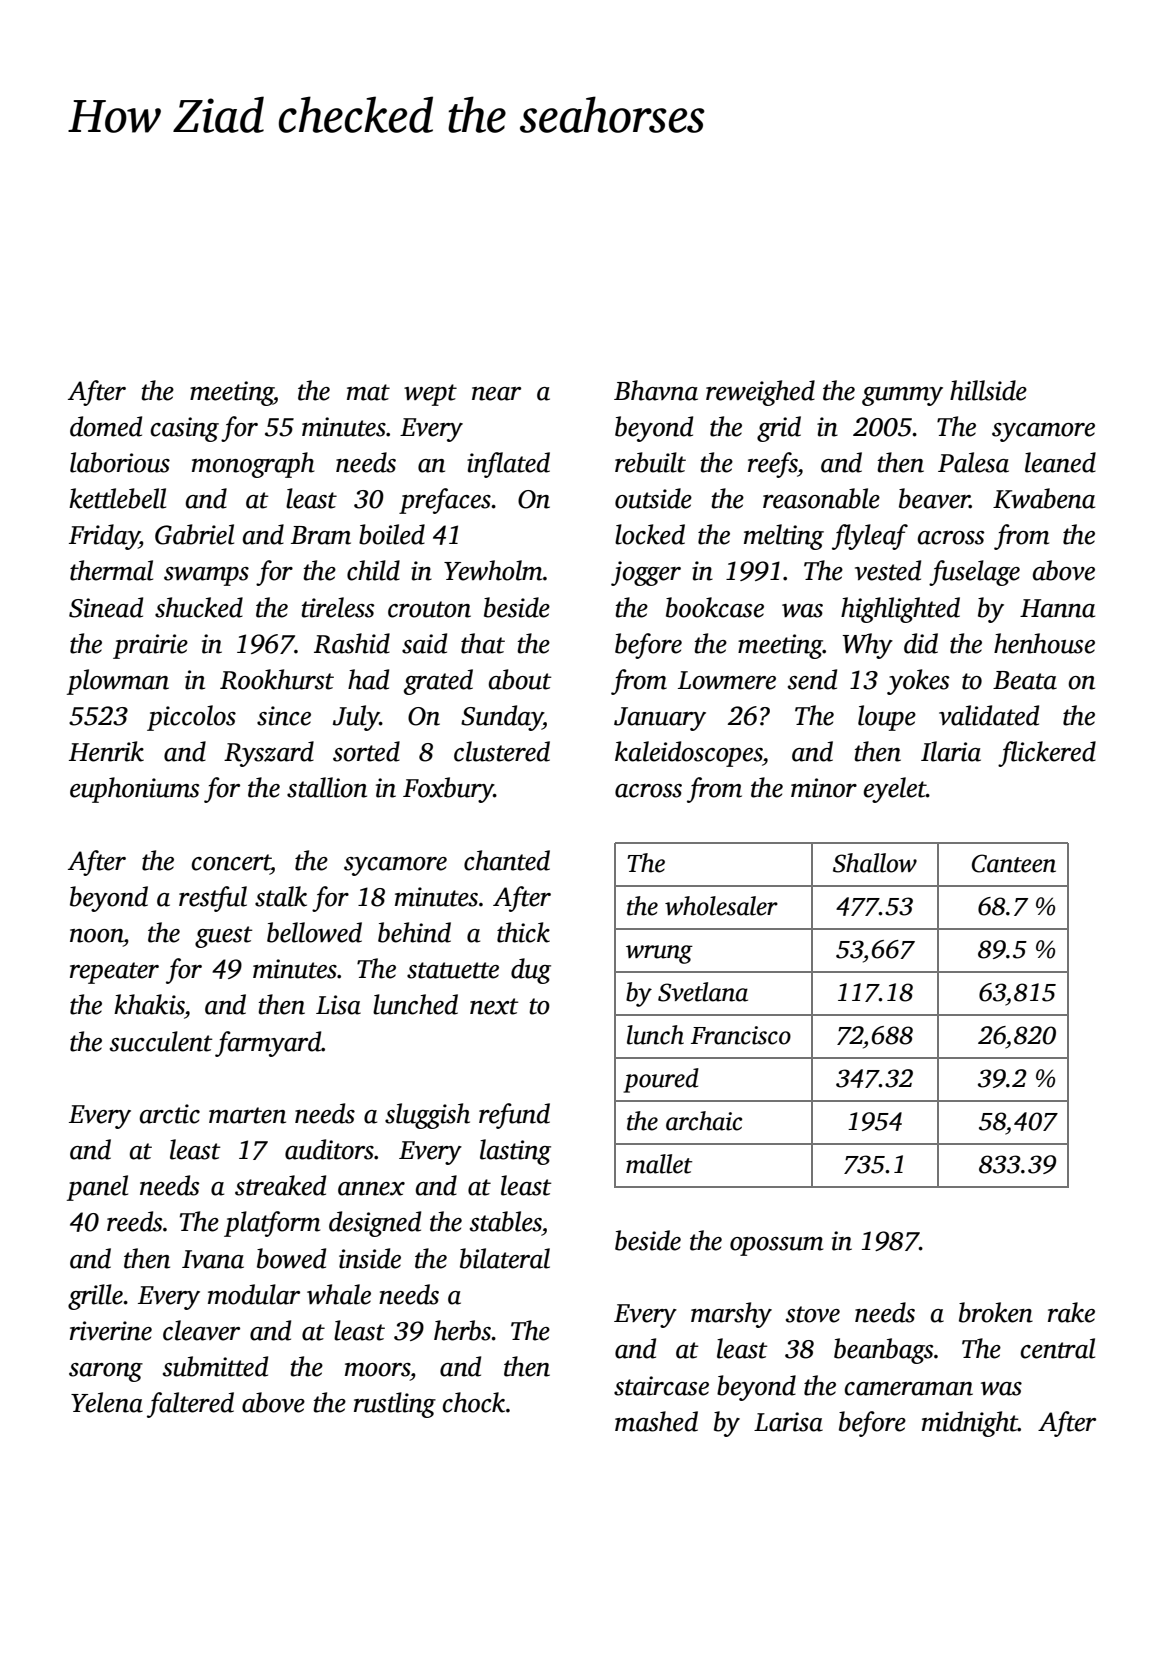 Image resolution: width=1165 pixels, height=1654 pixels. What do you see at coordinates (95, 1297) in the screenshot?
I see `grille` at bounding box center [95, 1297].
